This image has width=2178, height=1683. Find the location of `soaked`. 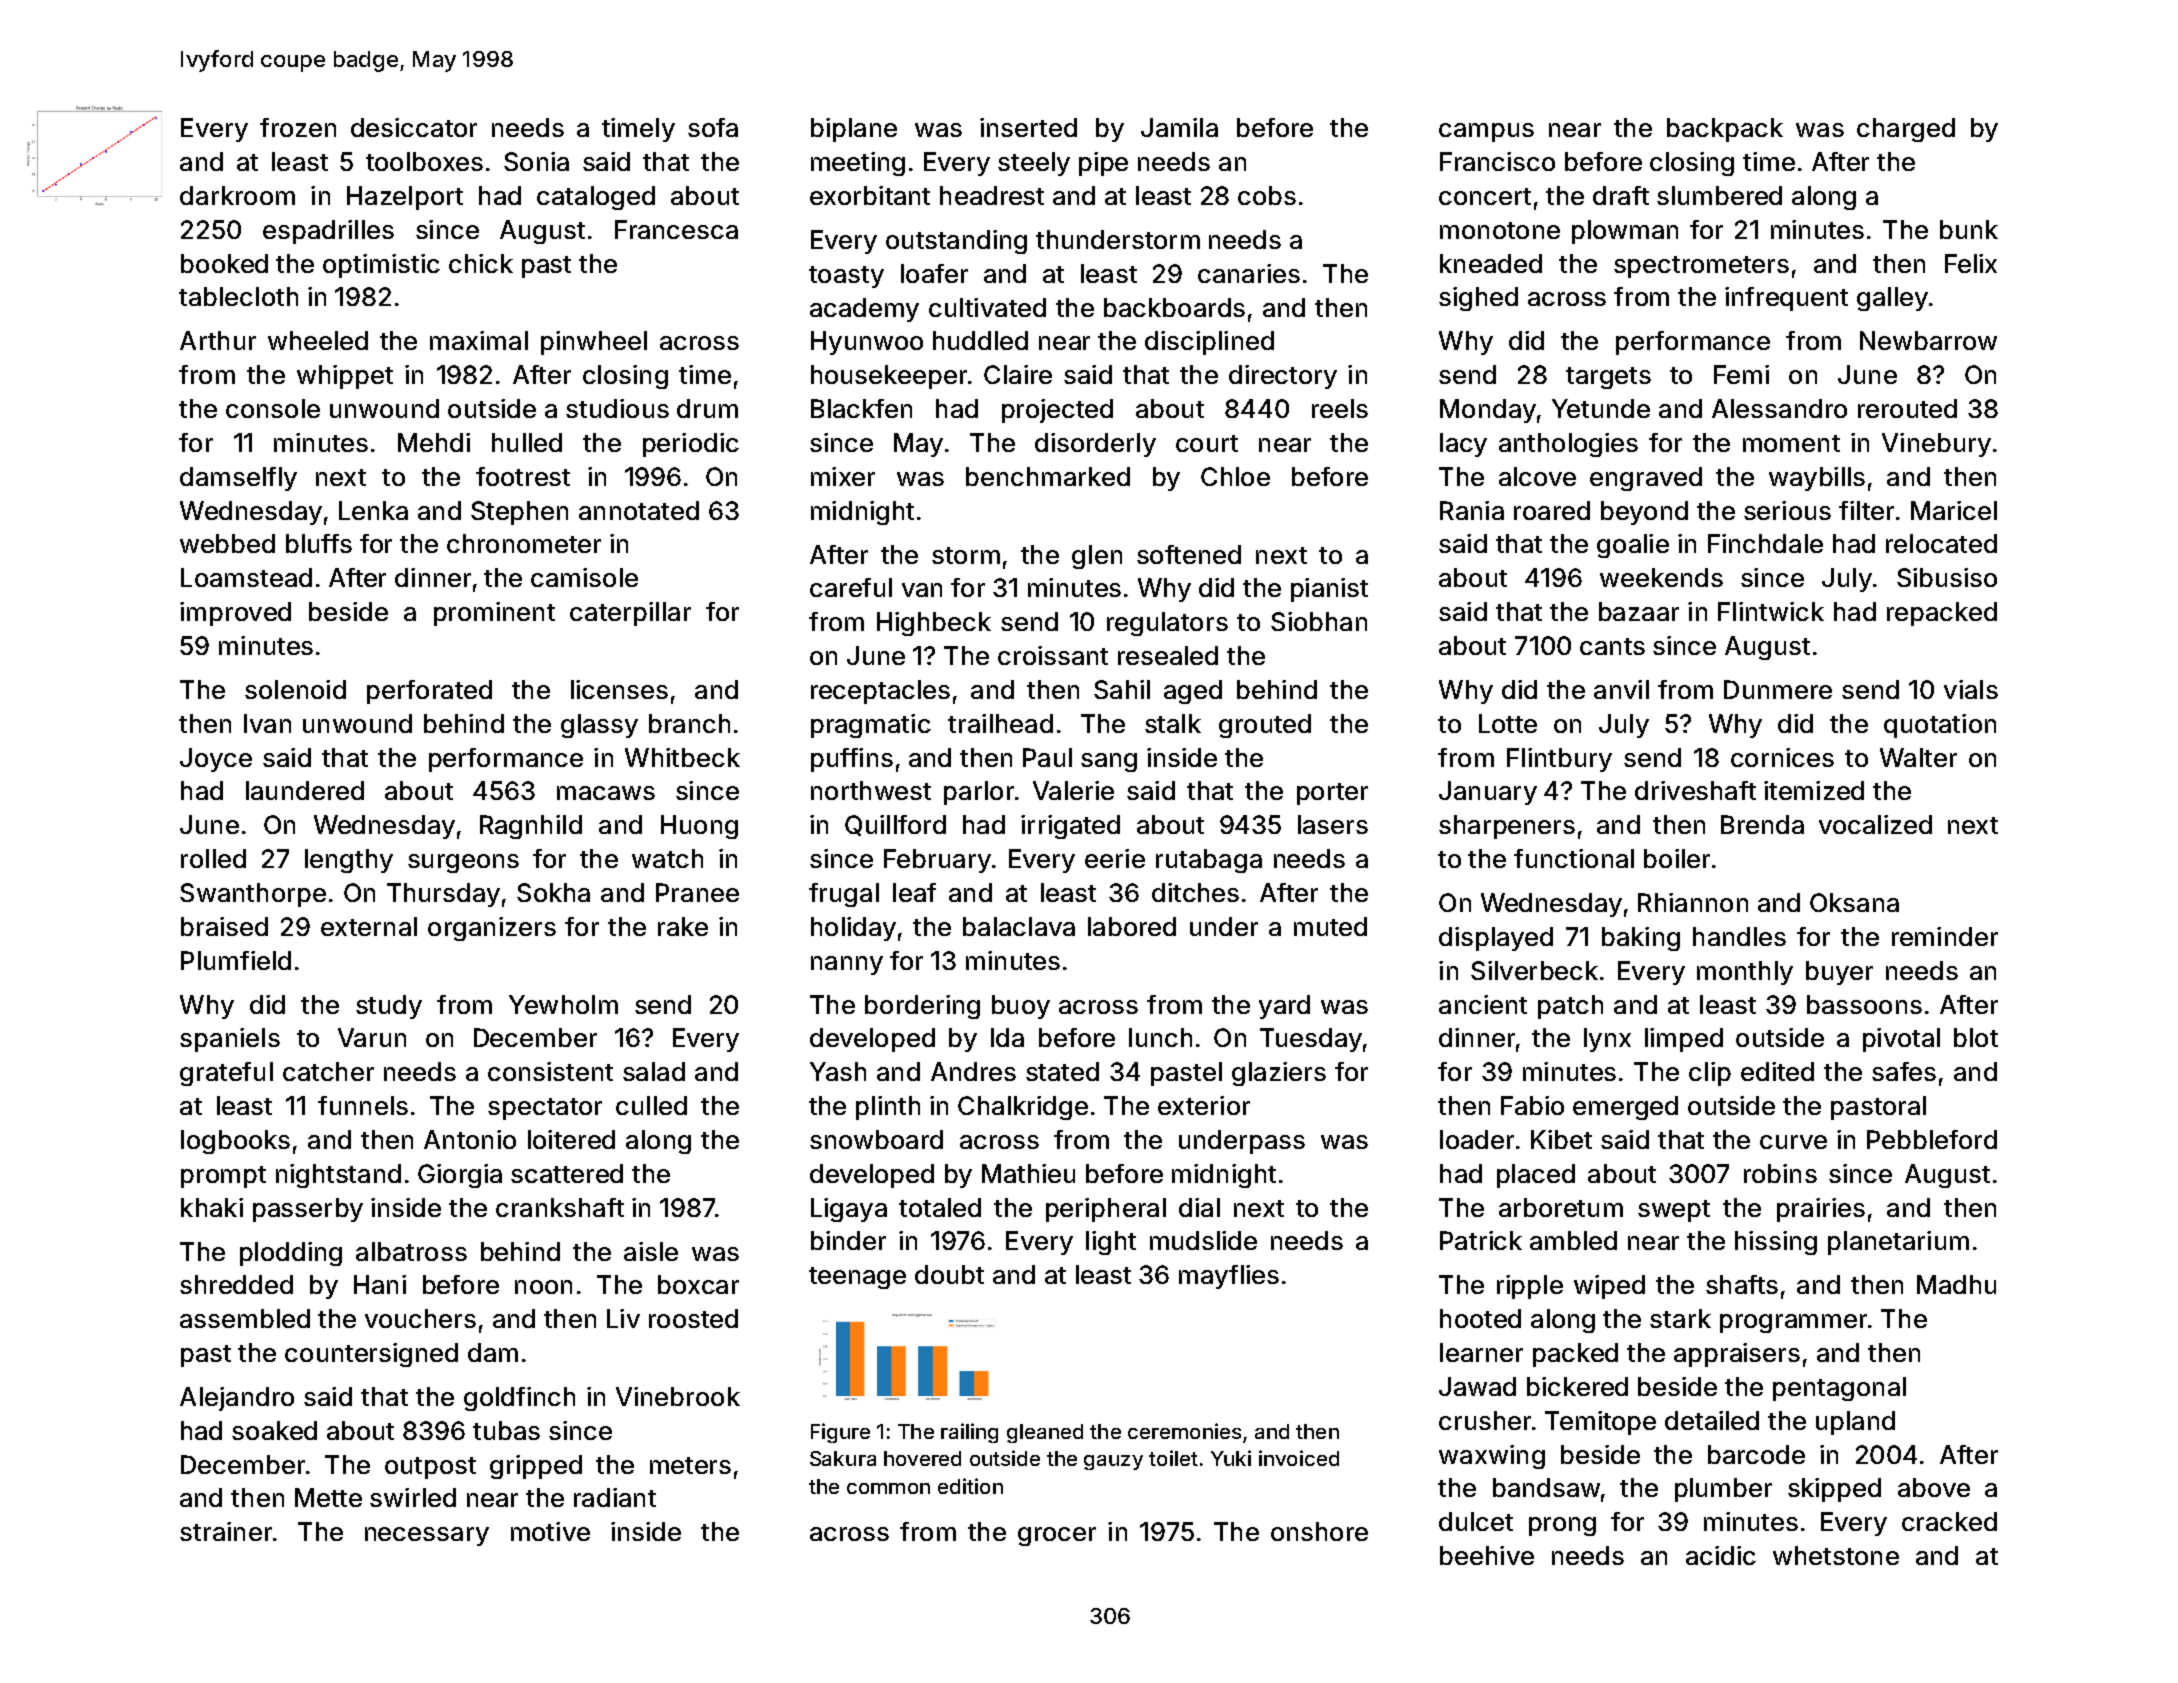

soaked is located at coordinates (274, 1430).
